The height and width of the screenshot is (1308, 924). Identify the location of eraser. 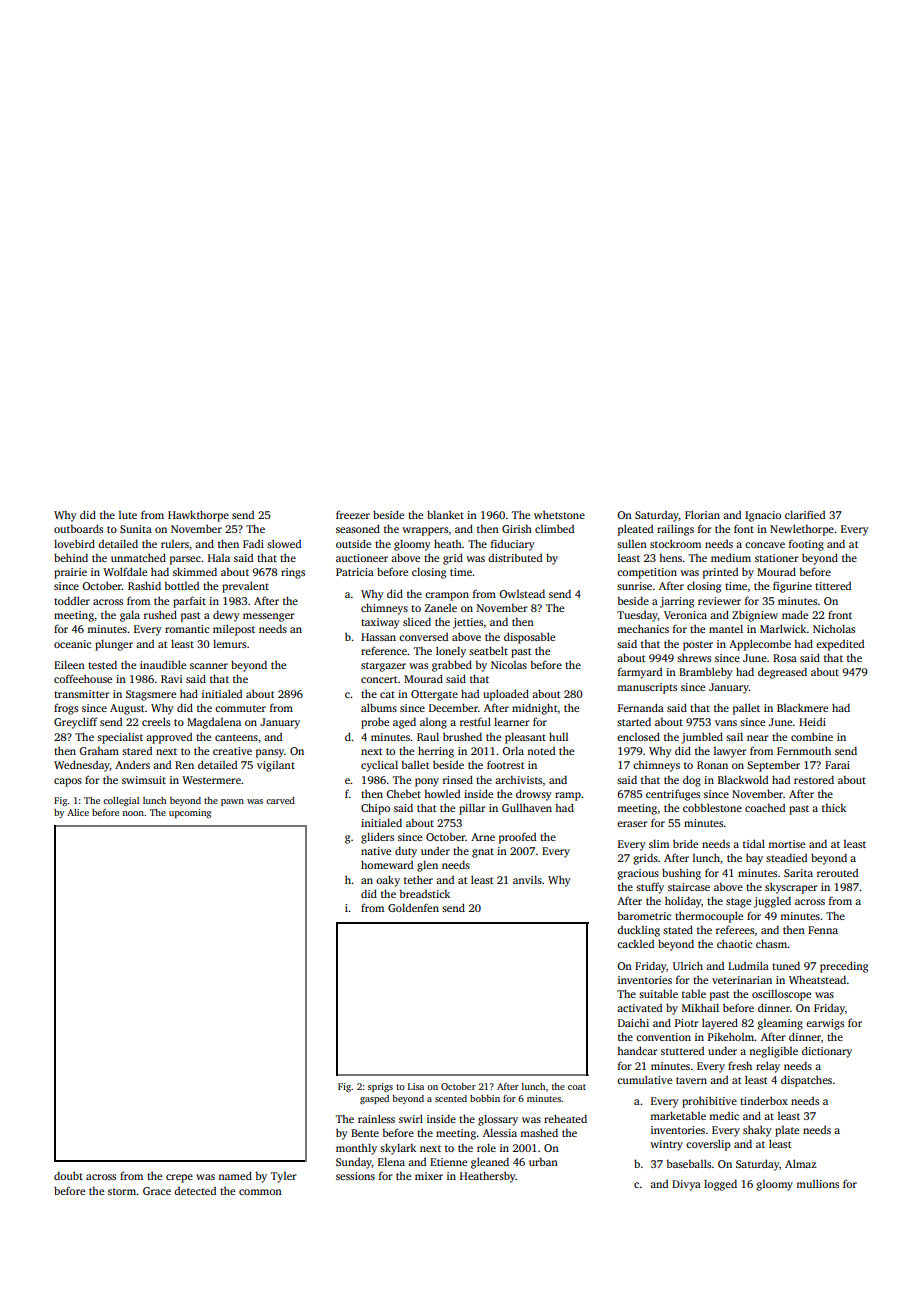
(632, 824).
